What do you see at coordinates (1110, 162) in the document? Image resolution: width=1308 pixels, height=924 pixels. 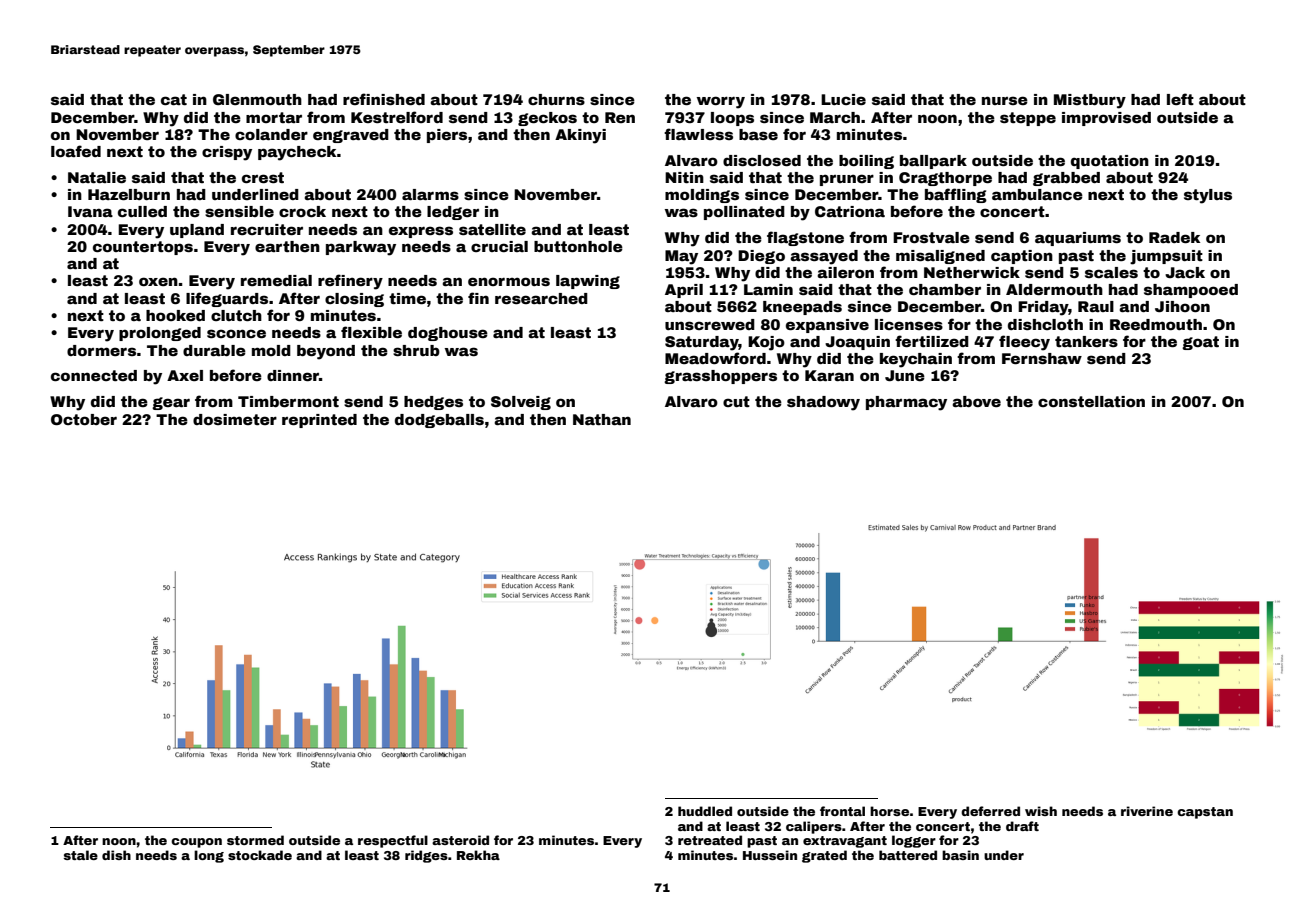 I see `quotation` at bounding box center [1110, 162].
